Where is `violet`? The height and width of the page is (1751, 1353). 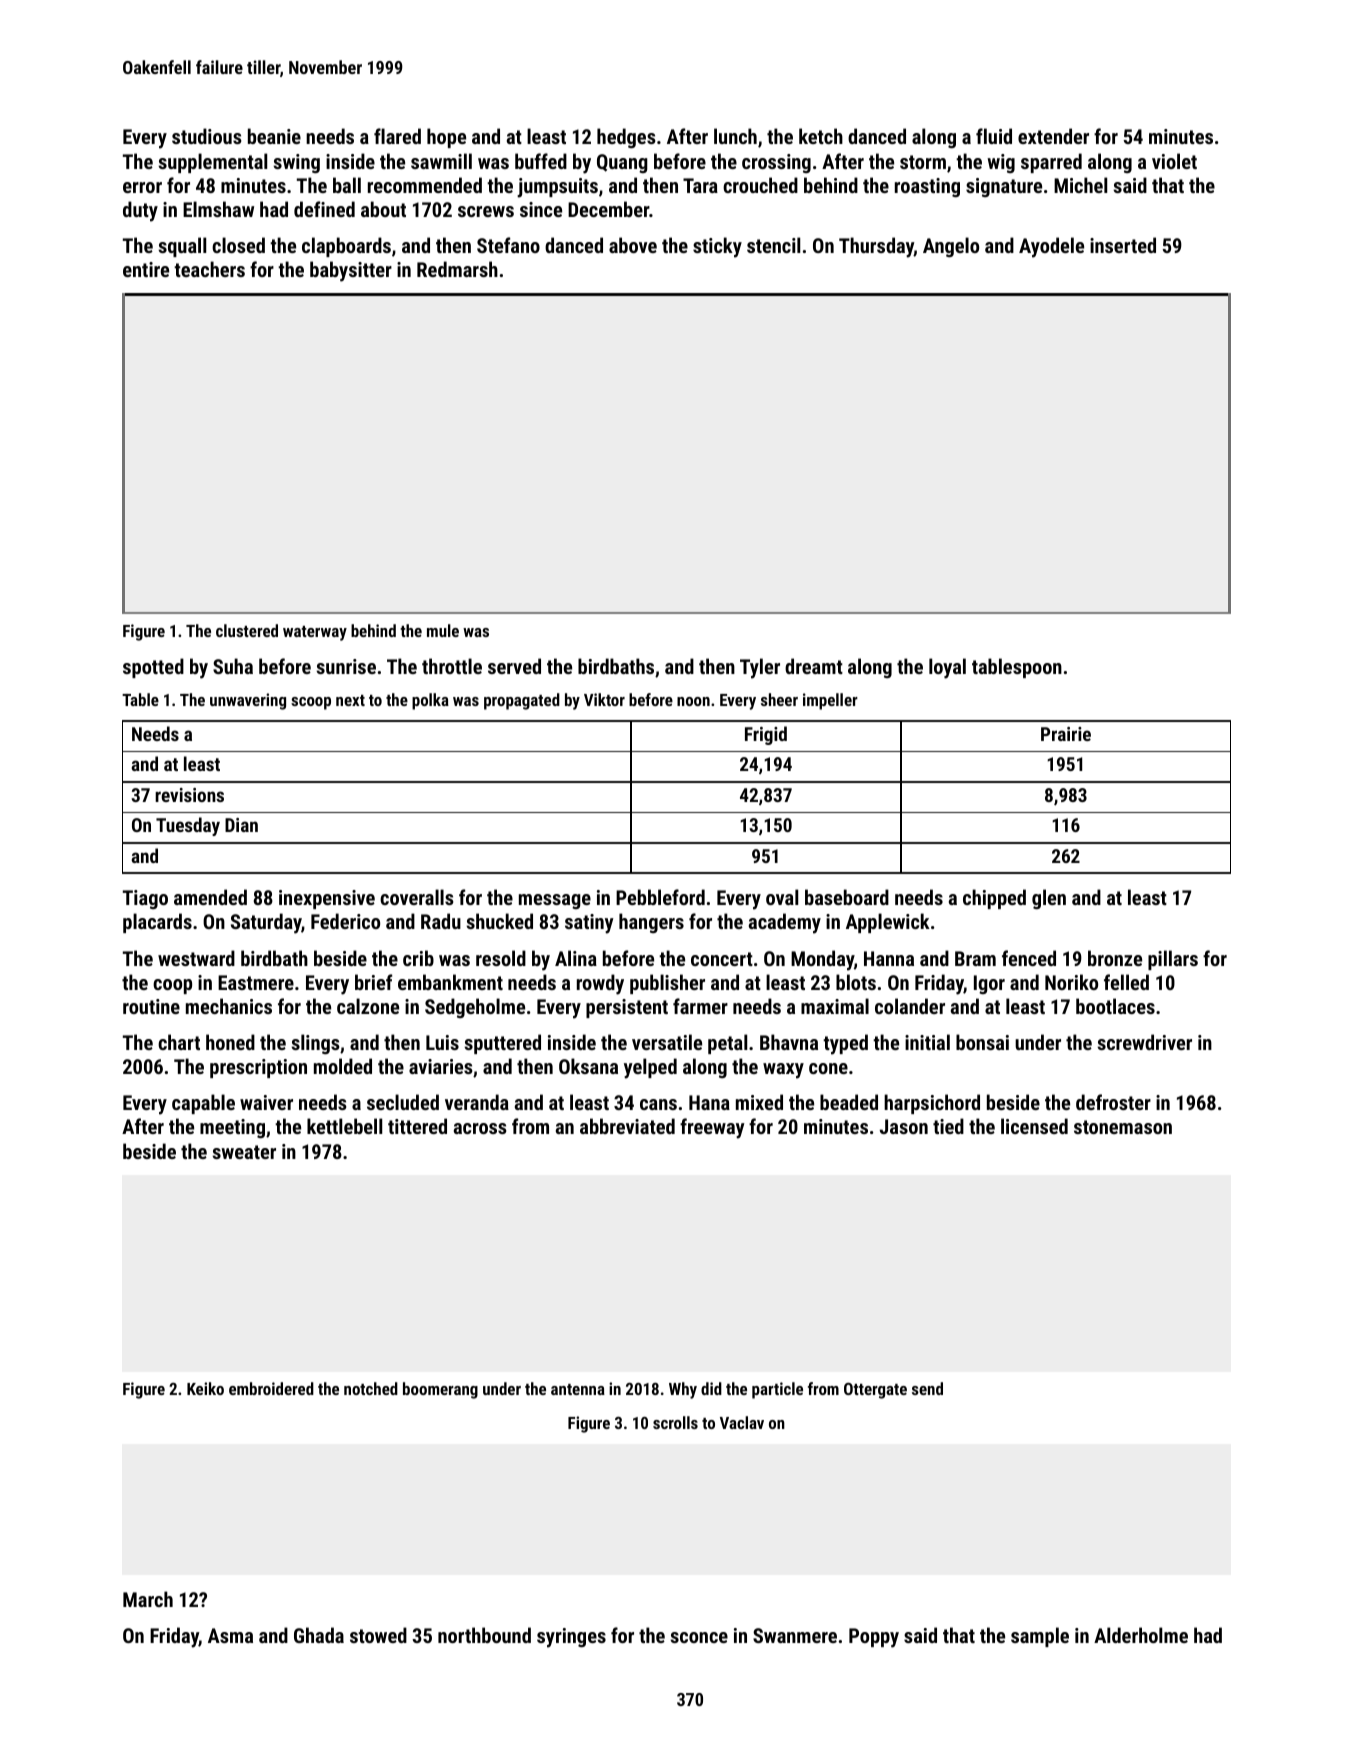 violet is located at coordinates (1174, 161).
